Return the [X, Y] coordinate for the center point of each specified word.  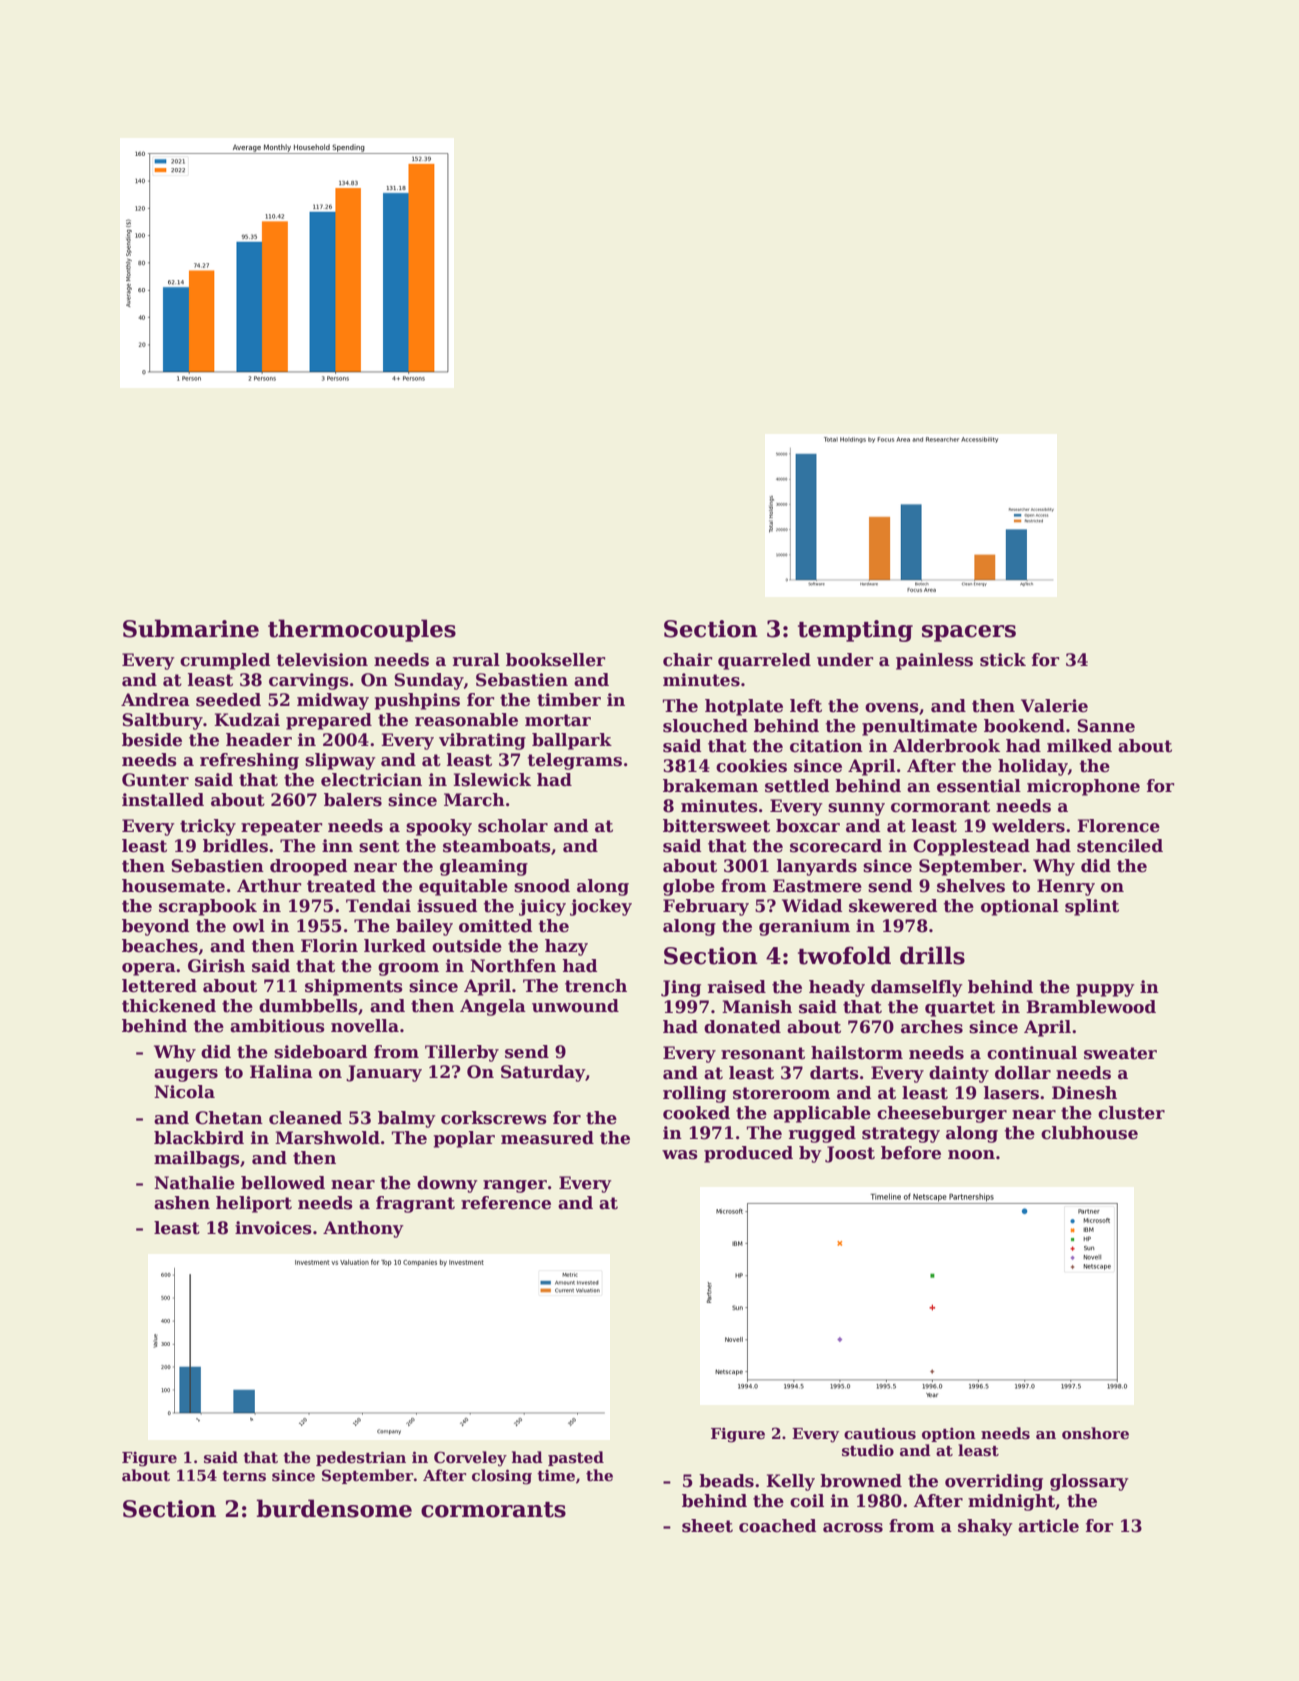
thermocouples [362, 630]
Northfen [513, 966]
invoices [273, 1228]
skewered [893, 906]
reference [506, 1203]
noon [971, 1155]
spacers [969, 633]
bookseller [555, 660]
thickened [169, 1006]
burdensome [334, 1508]
